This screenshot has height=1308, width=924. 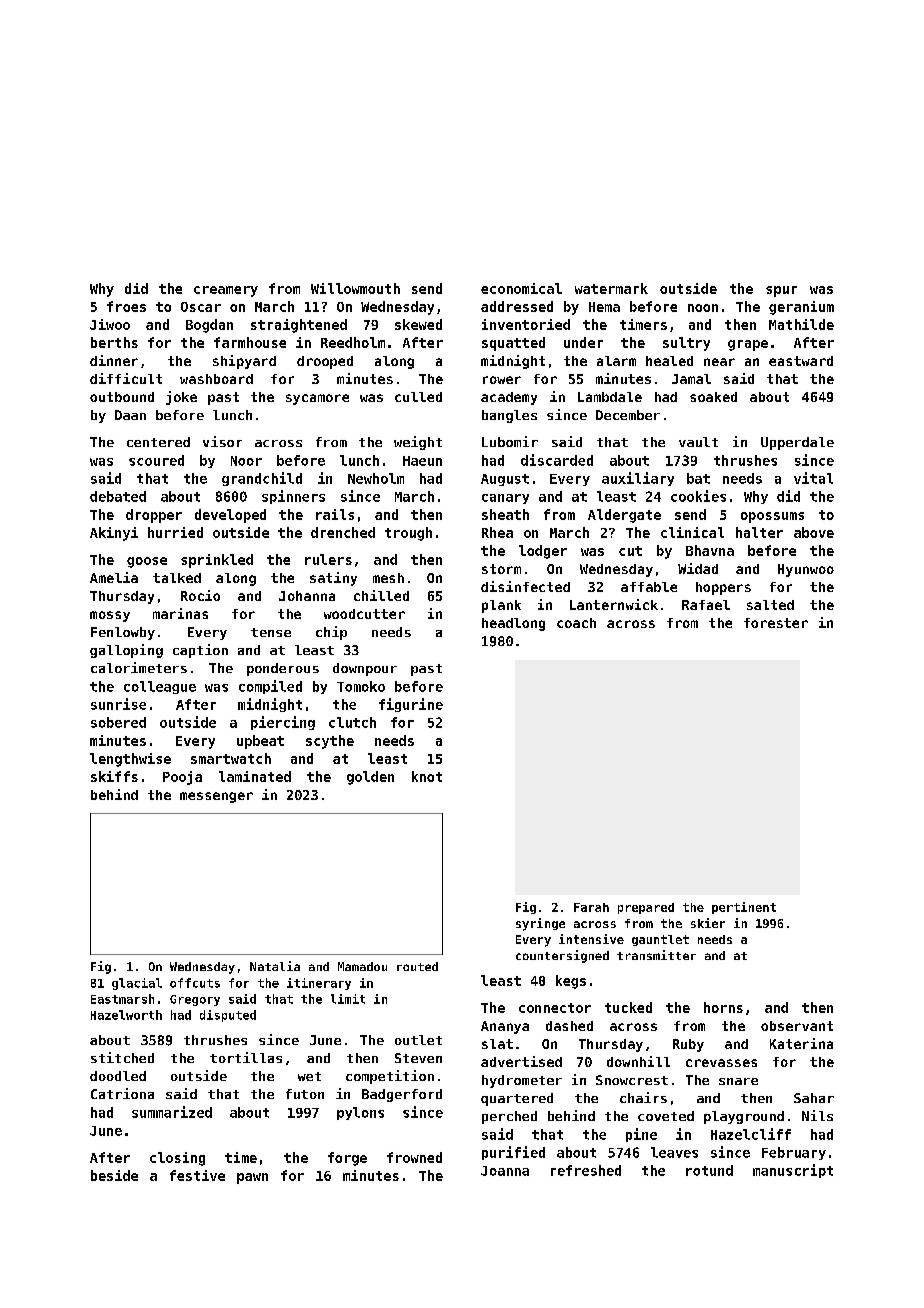 What do you see at coordinates (759, 532) in the screenshot?
I see `halter` at bounding box center [759, 532].
